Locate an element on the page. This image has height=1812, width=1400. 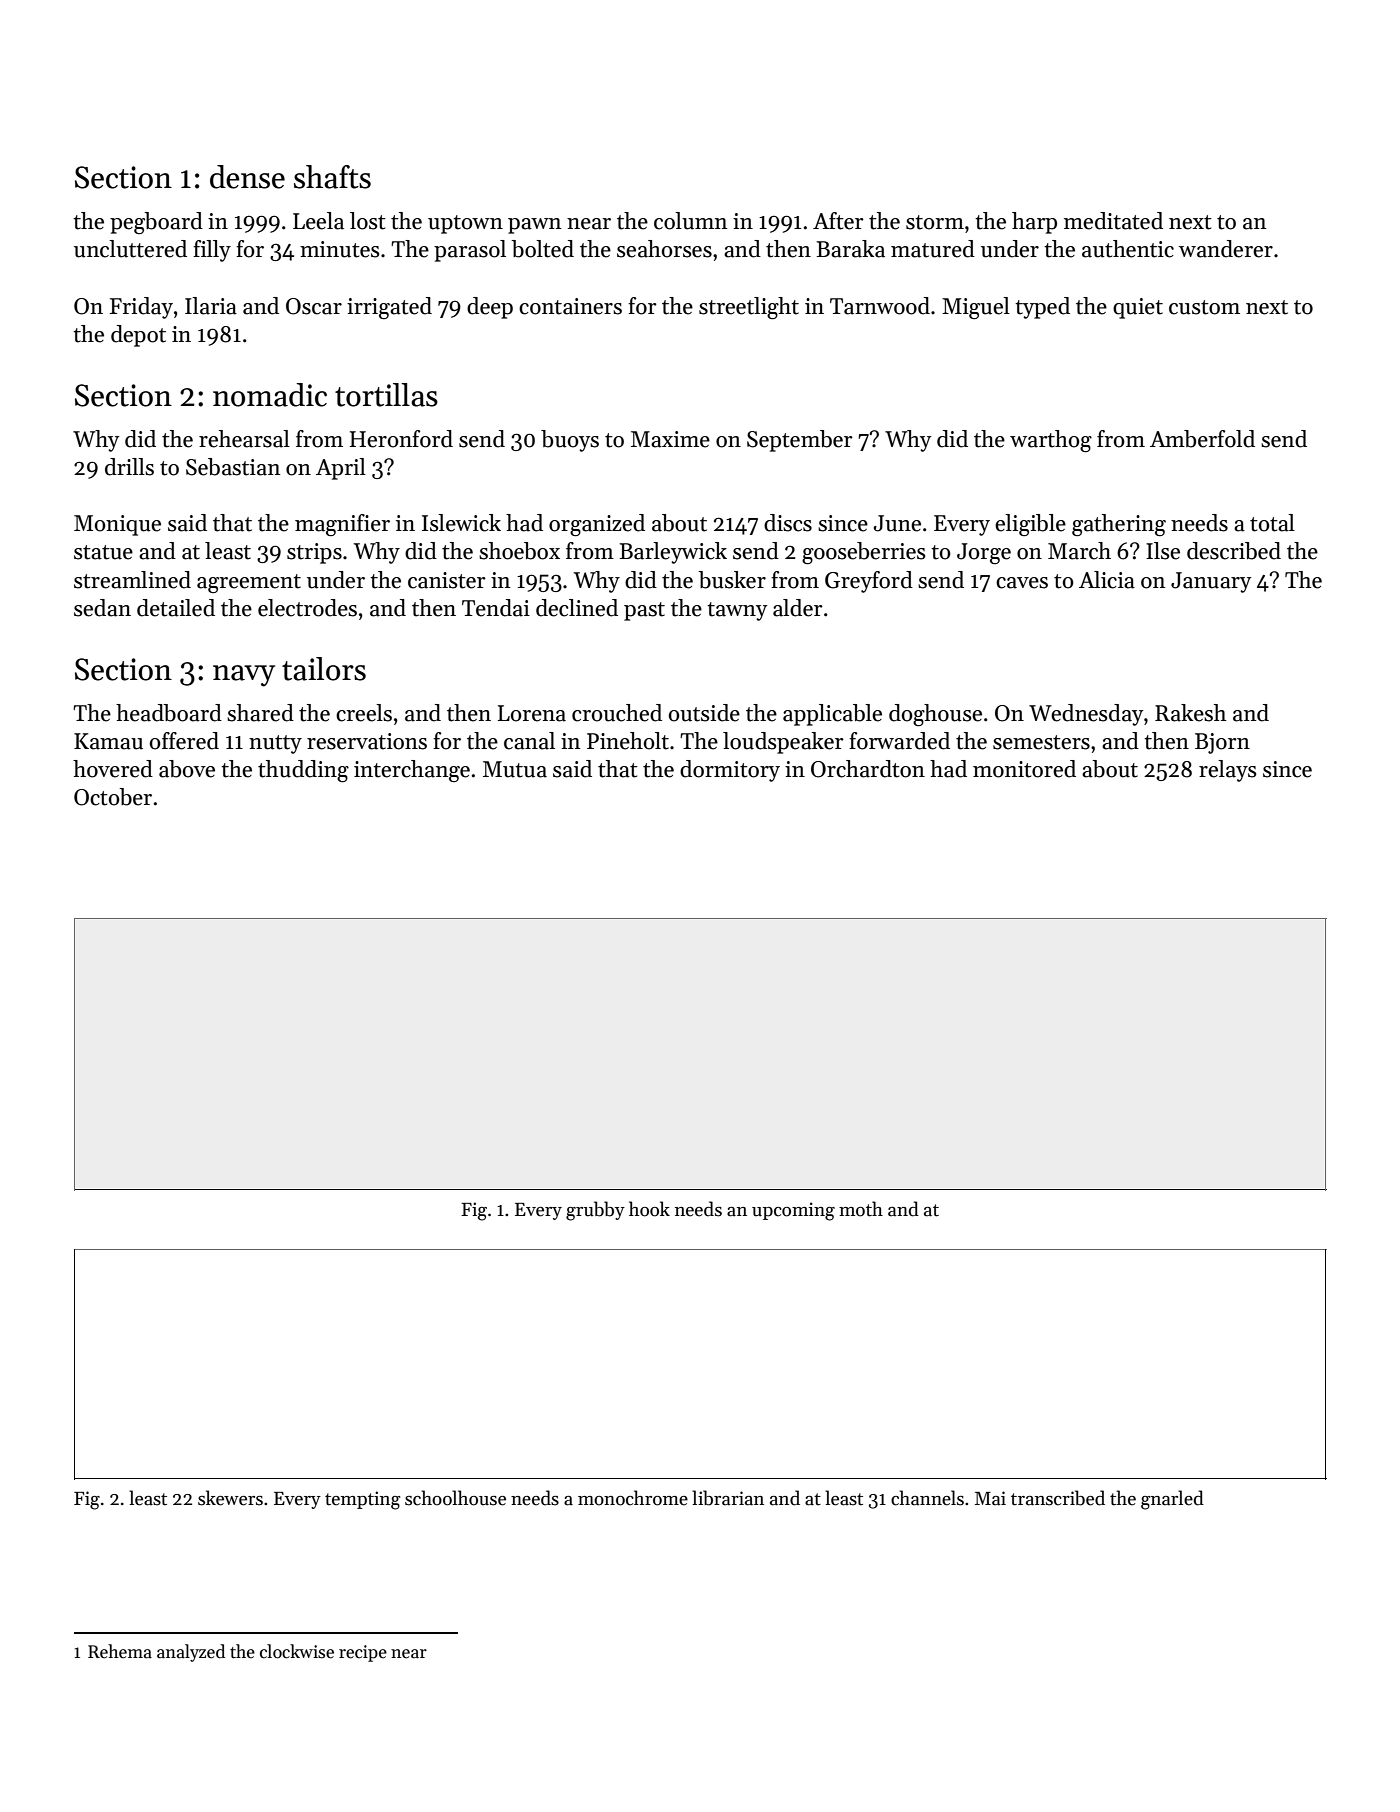
skewers is located at coordinates (230, 1498).
